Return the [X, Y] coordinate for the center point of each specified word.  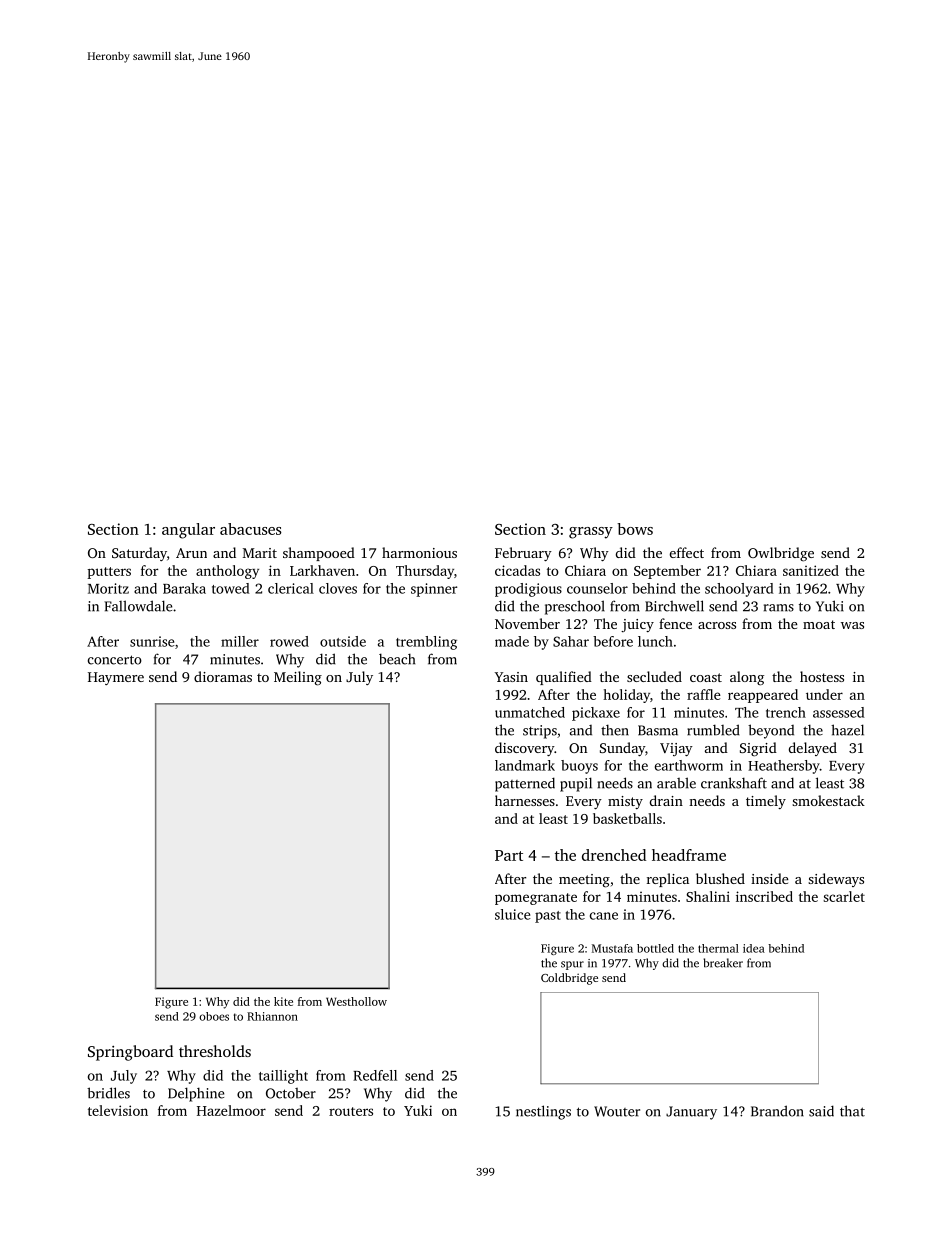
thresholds [215, 1051]
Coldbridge [569, 979]
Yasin [511, 677]
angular [188, 531]
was [852, 625]
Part [509, 855]
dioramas [223, 676]
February [523, 554]
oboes [214, 1016]
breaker [723, 963]
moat [819, 624]
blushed [720, 878]
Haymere [116, 678]
